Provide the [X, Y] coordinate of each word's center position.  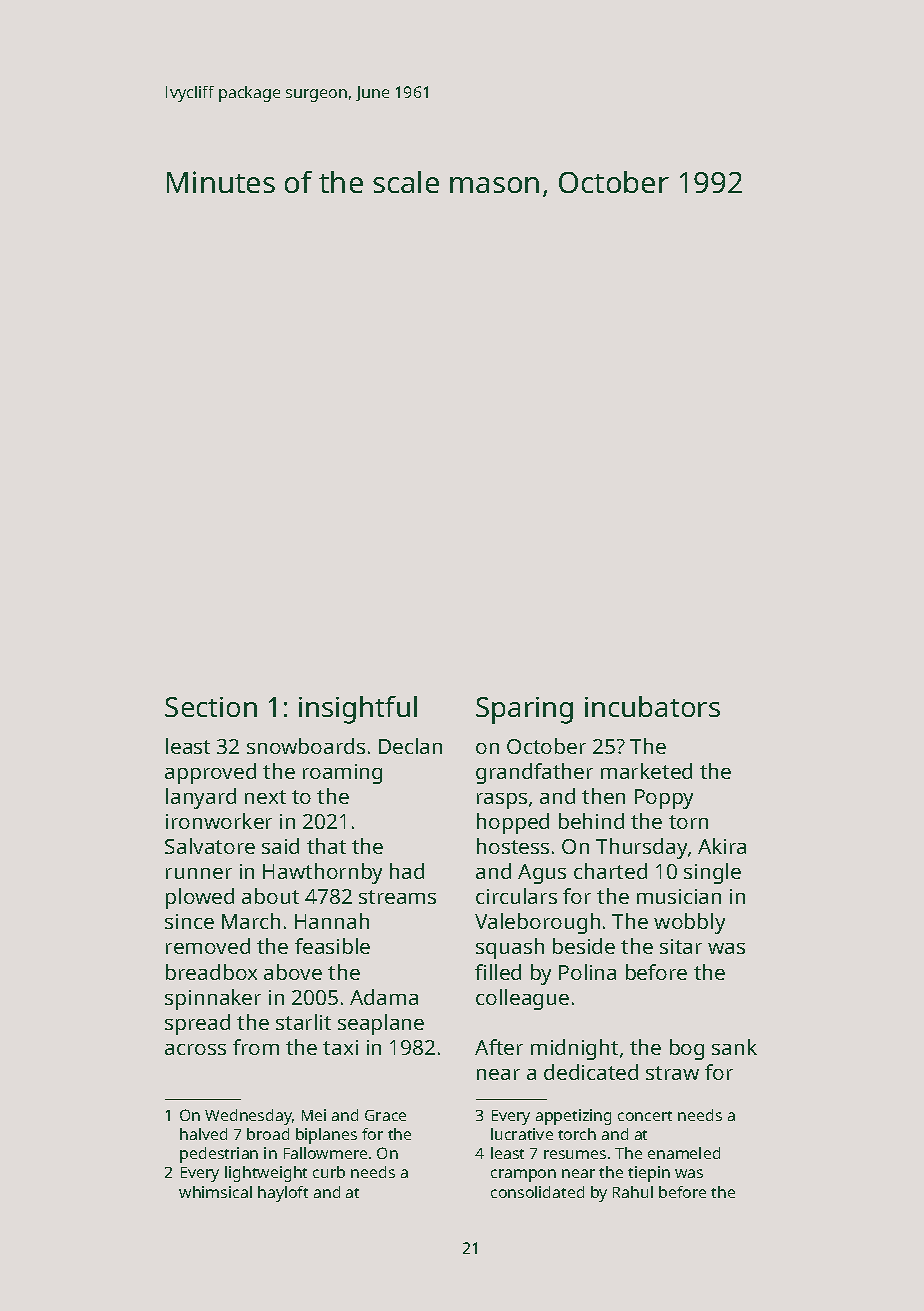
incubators [652, 706]
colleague [522, 999]
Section [211, 707]
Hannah [332, 921]
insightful [358, 710]
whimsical [215, 1192]
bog [687, 1049]
